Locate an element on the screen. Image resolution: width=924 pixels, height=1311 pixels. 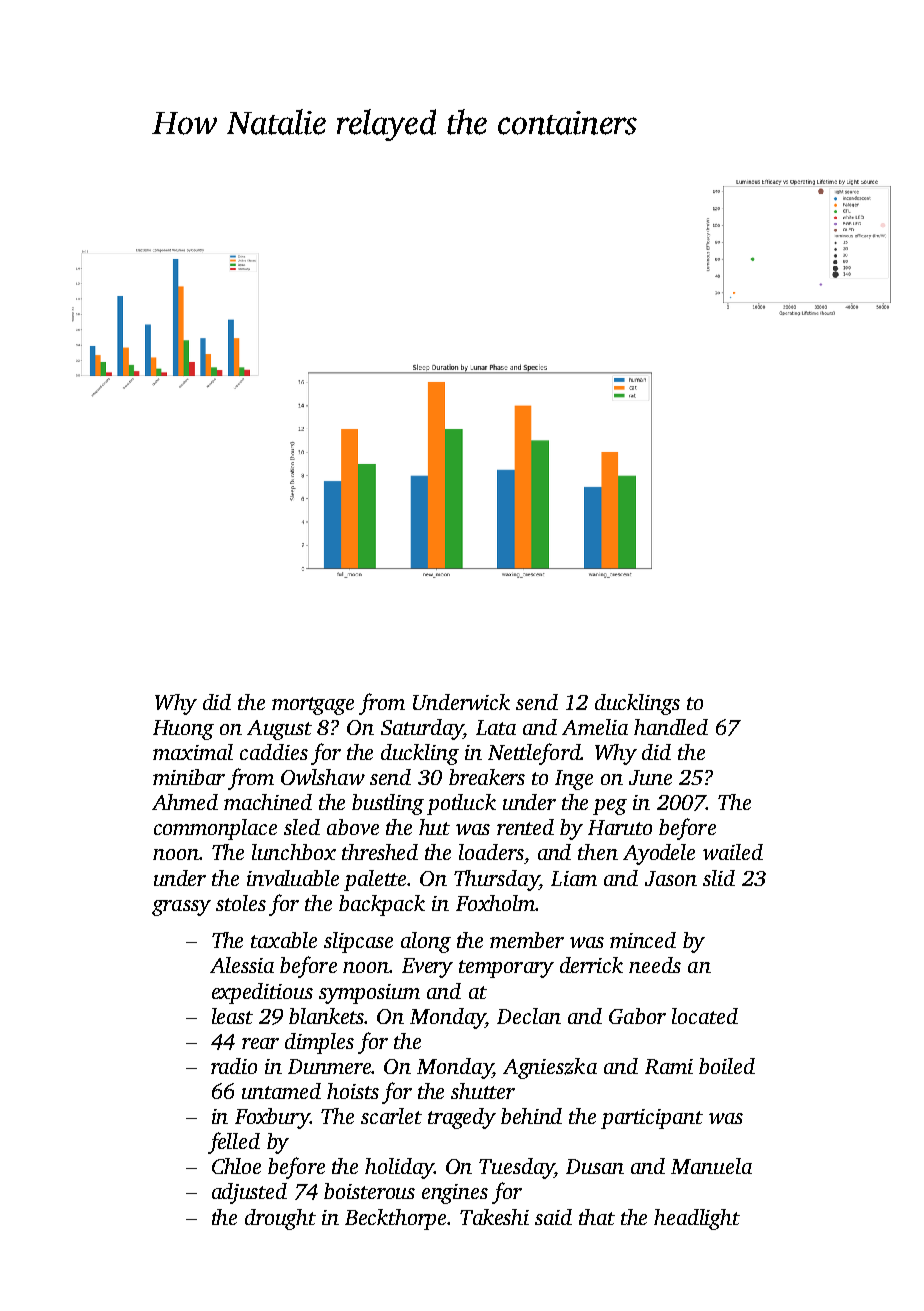
backpack is located at coordinates (382, 905).
